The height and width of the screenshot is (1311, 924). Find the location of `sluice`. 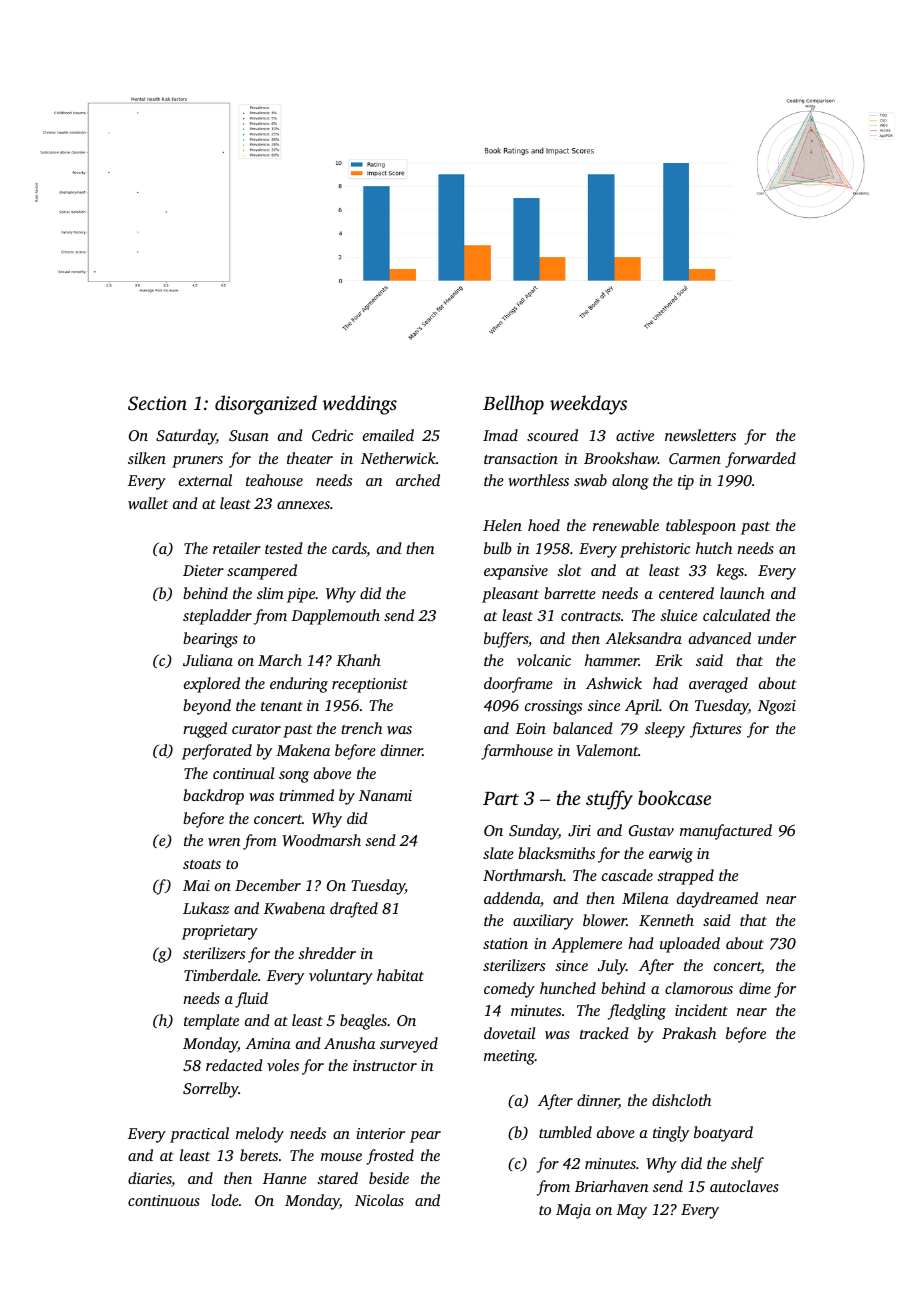

sluice is located at coordinates (678, 615).
